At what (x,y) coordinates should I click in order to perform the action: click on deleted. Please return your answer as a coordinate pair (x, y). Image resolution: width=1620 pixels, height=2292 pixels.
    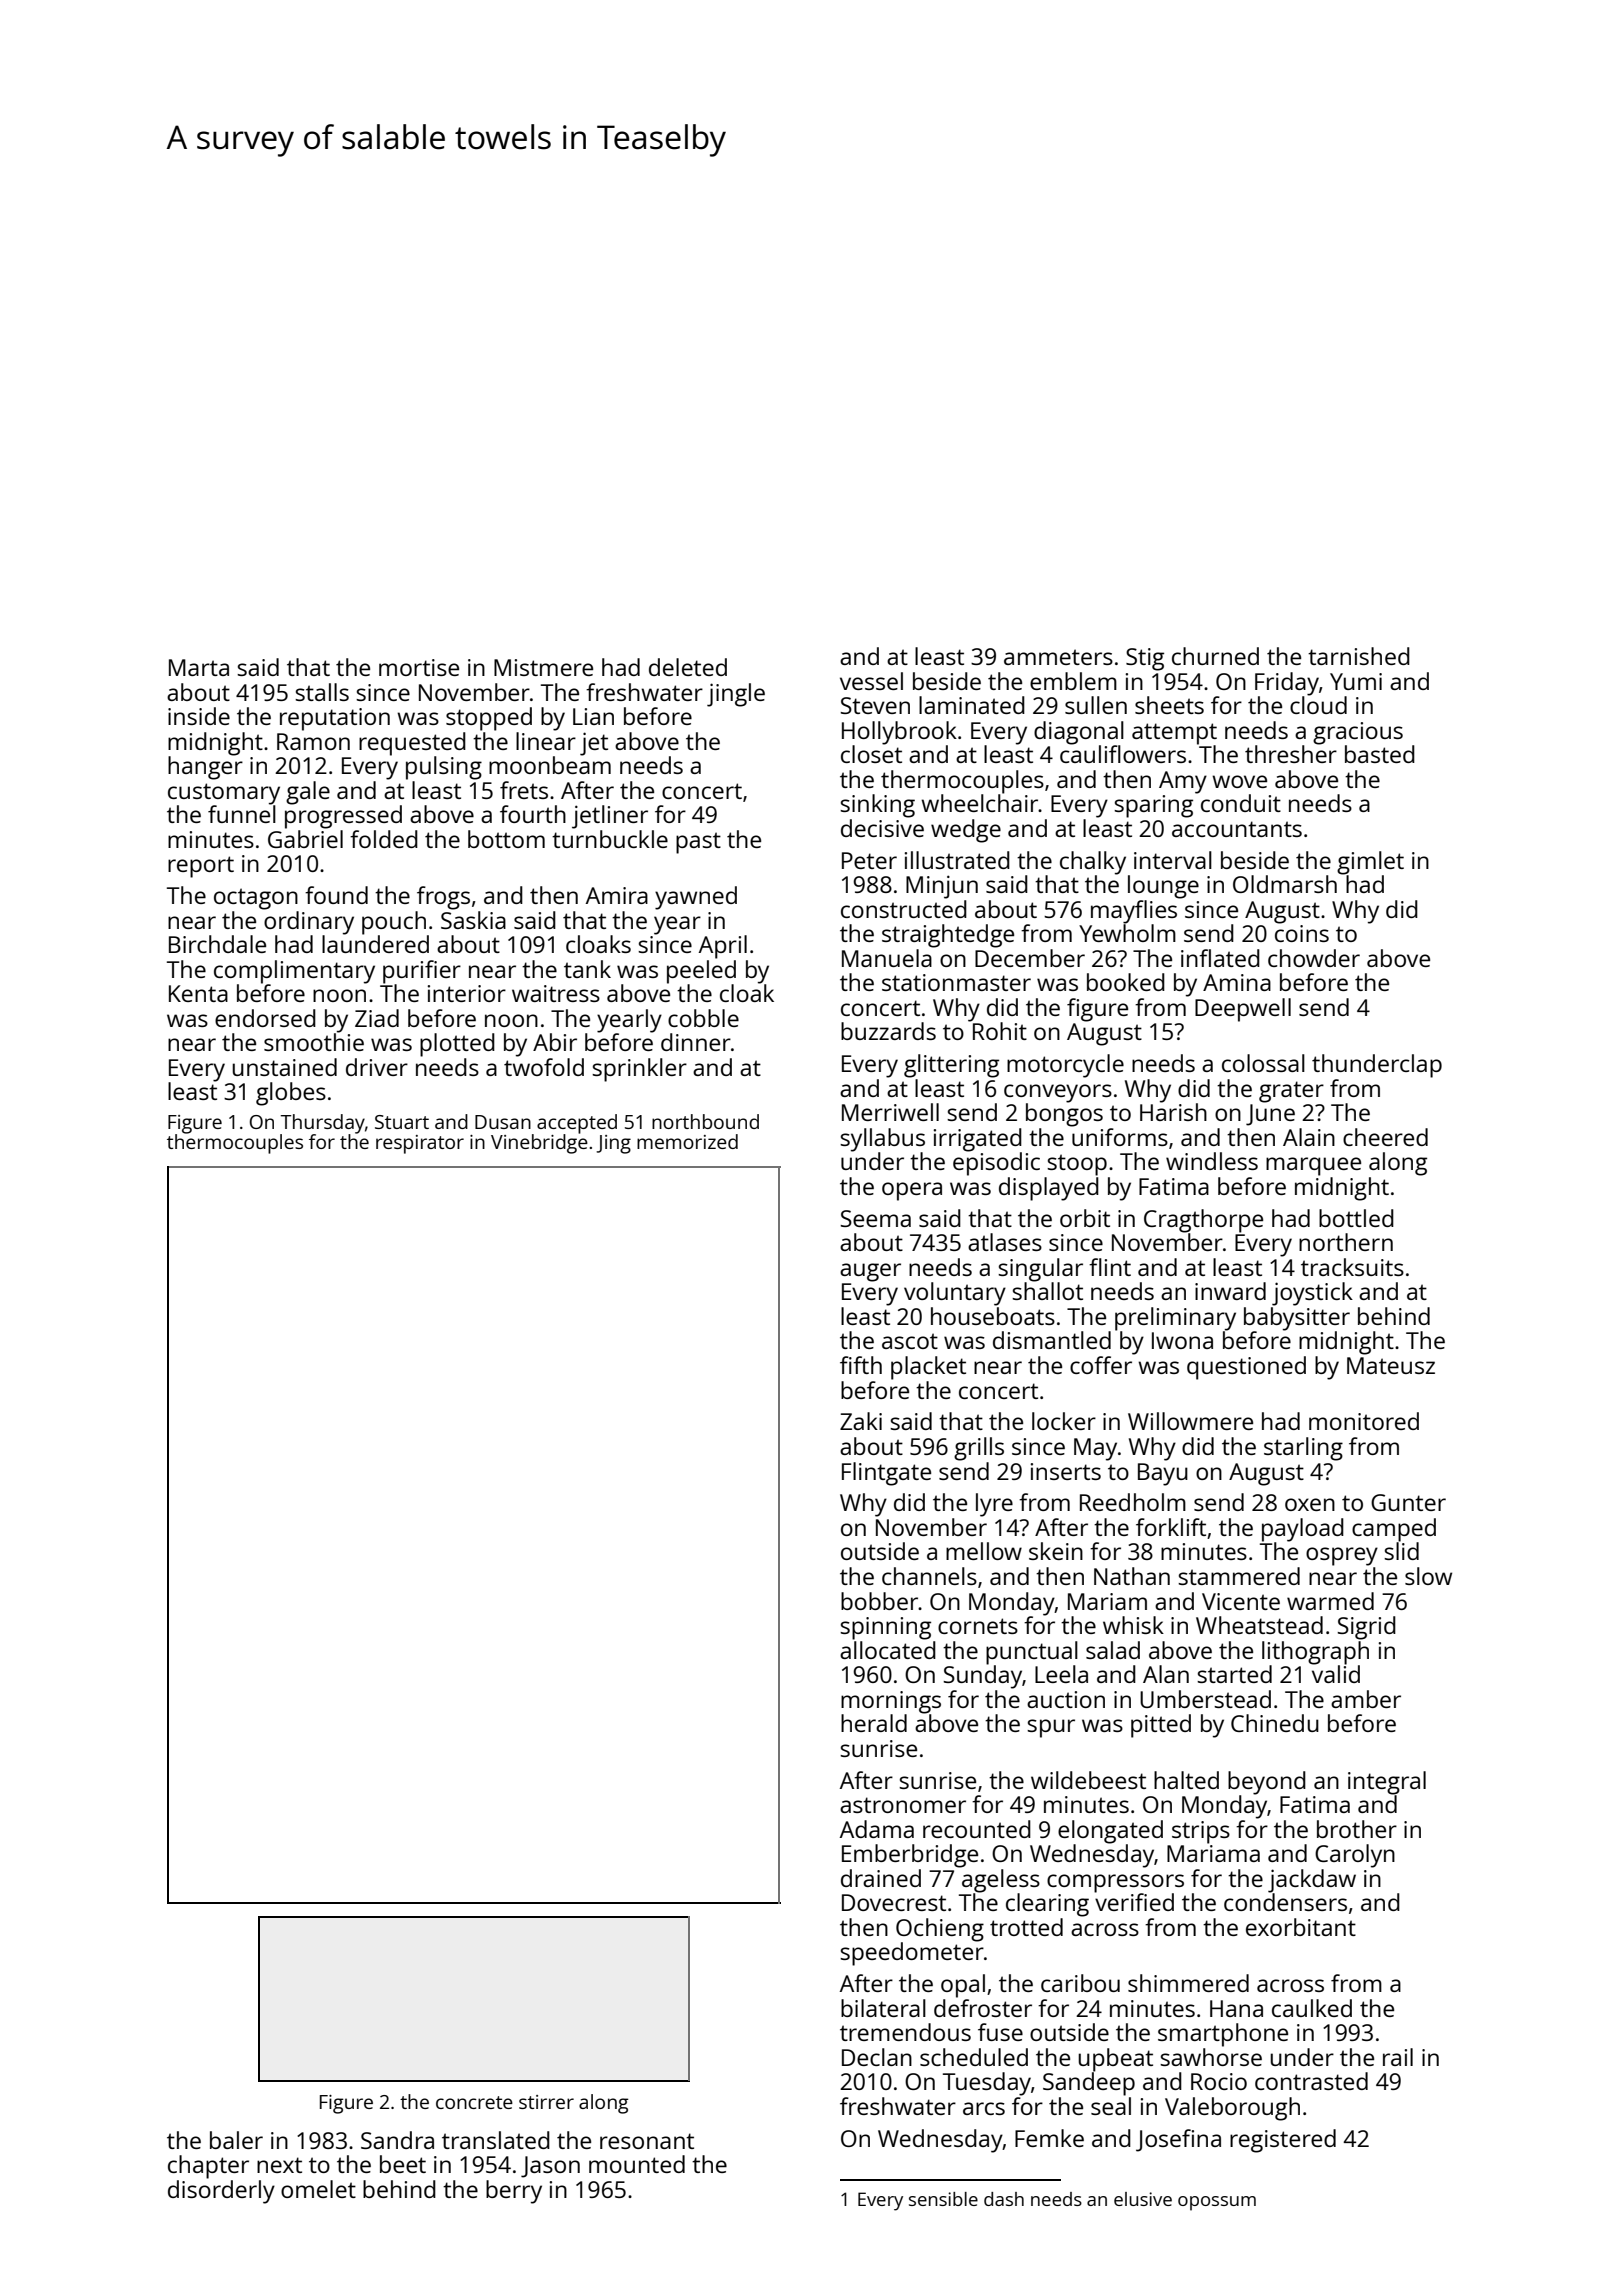
    Looking at the image, I should click on (688, 667).
